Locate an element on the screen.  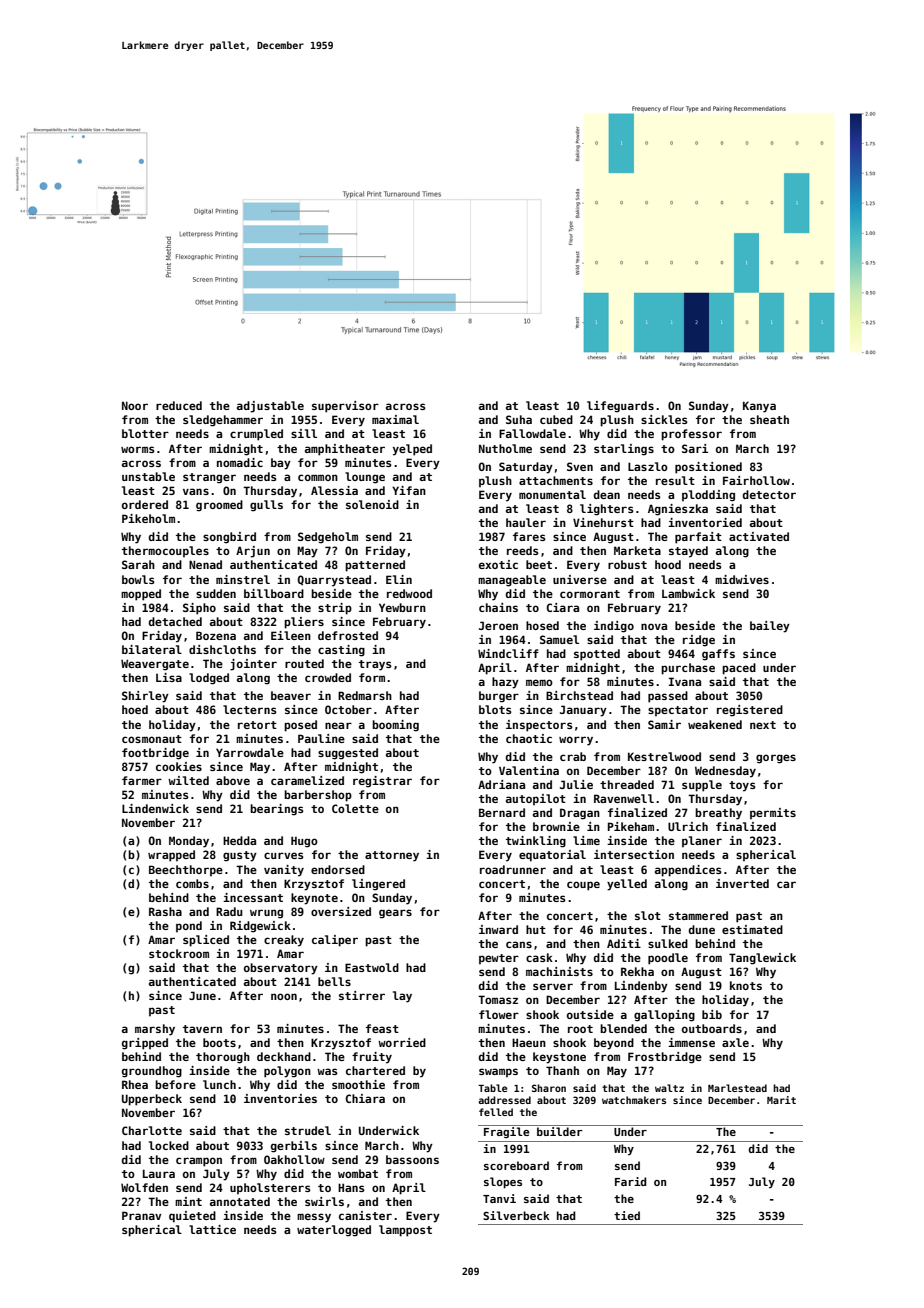
bailey is located at coordinates (770, 627).
